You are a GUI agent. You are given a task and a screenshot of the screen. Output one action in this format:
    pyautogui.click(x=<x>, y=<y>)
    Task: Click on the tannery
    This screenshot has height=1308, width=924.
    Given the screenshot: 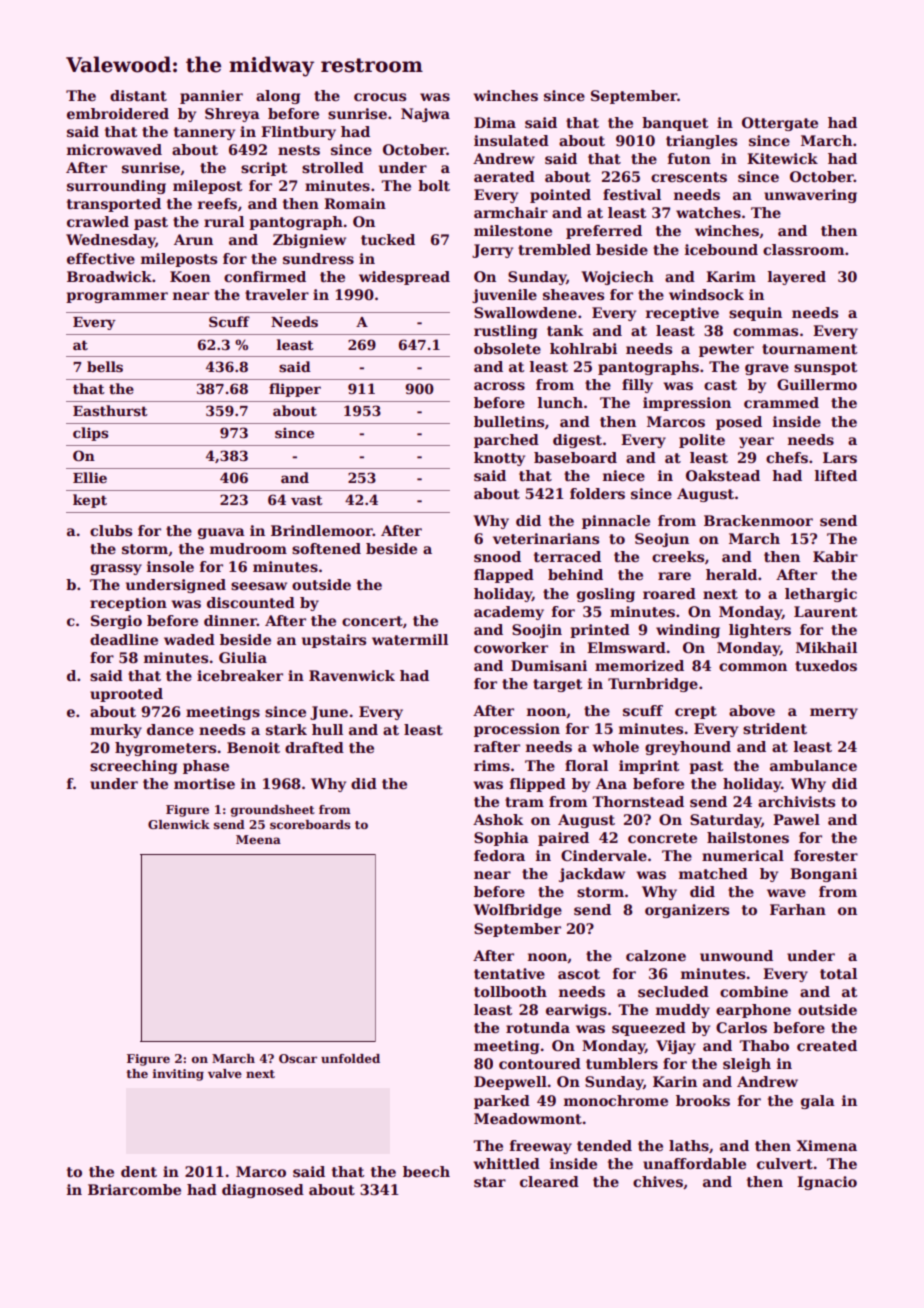 What is the action you would take?
    pyautogui.click(x=204, y=133)
